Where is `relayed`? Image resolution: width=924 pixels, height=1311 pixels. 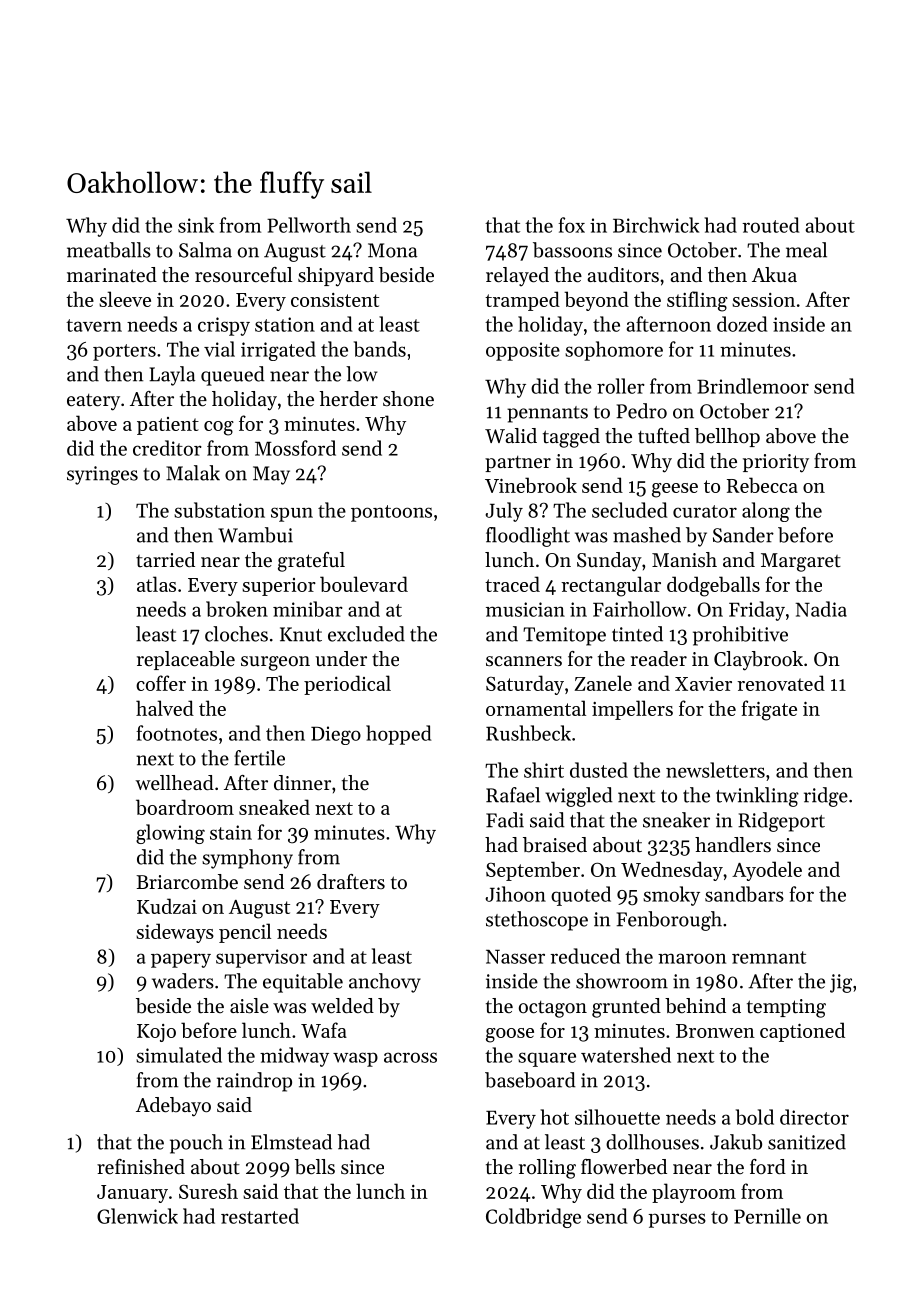
relayed is located at coordinates (517, 277).
